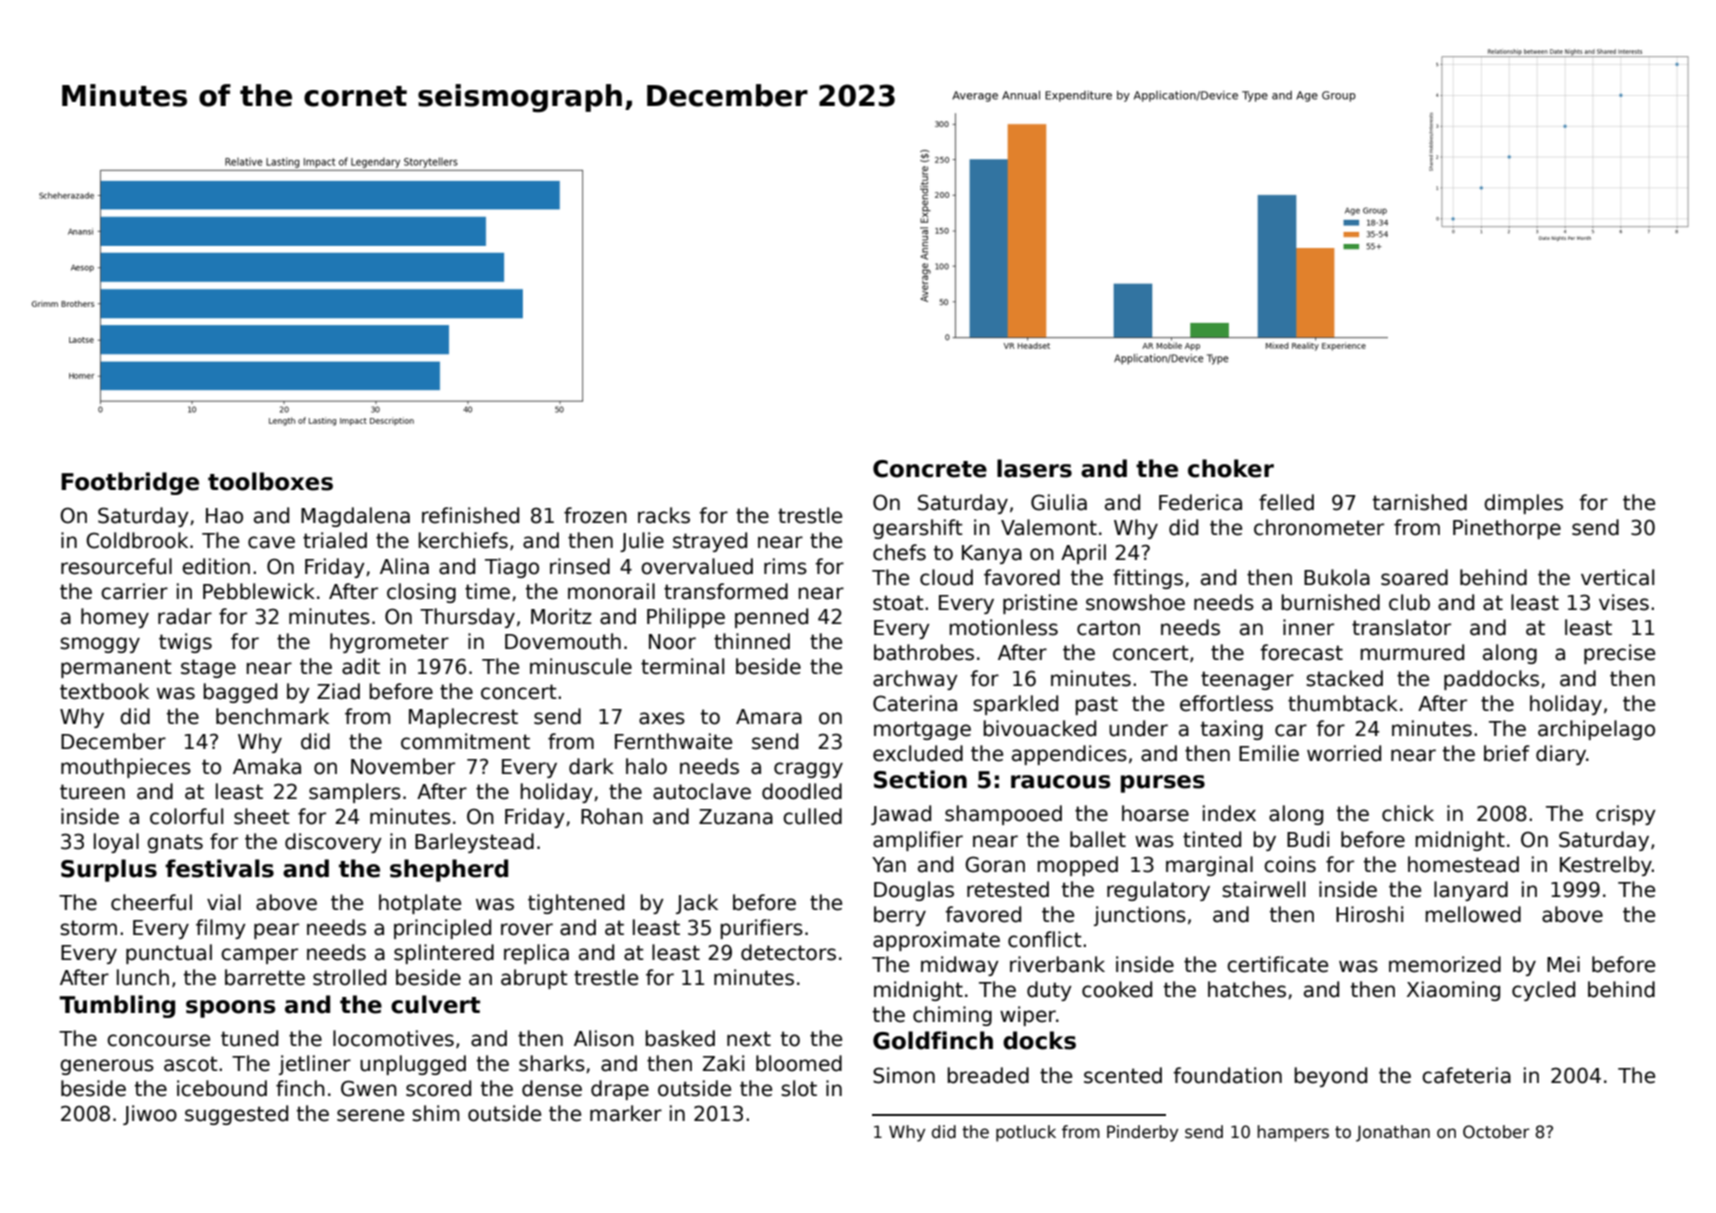 The height and width of the screenshot is (1213, 1716). What do you see at coordinates (580, 566) in the screenshot?
I see `rinsed` at bounding box center [580, 566].
